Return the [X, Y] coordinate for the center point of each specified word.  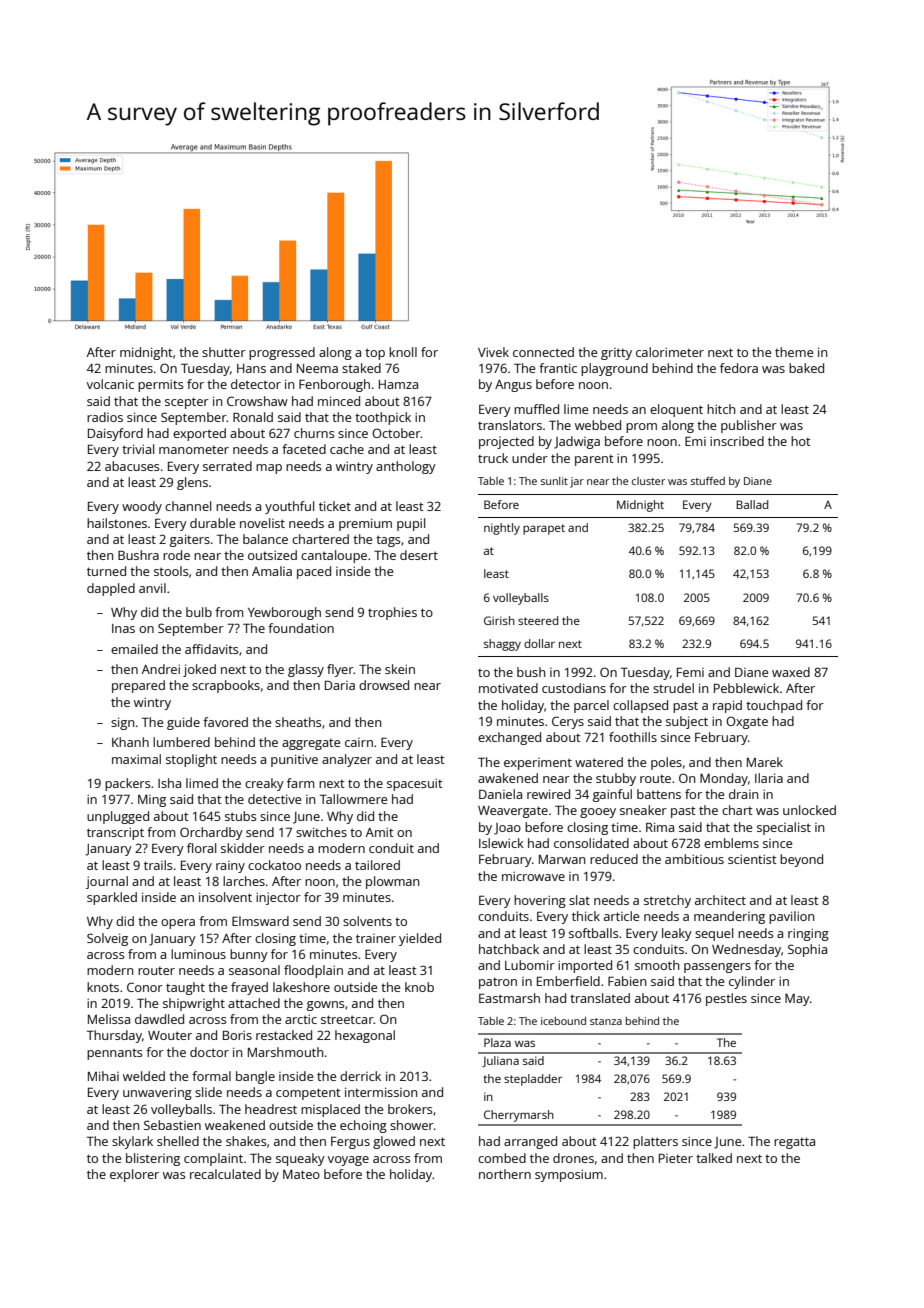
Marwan [562, 859]
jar [577, 482]
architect [720, 900]
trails [158, 865]
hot [801, 441]
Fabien [627, 981]
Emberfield [568, 981]
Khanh [130, 742]
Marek [765, 762]
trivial [138, 449]
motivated [508, 688]
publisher [749, 426]
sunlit [554, 481]
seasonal [254, 970]
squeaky [300, 1159]
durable [212, 523]
